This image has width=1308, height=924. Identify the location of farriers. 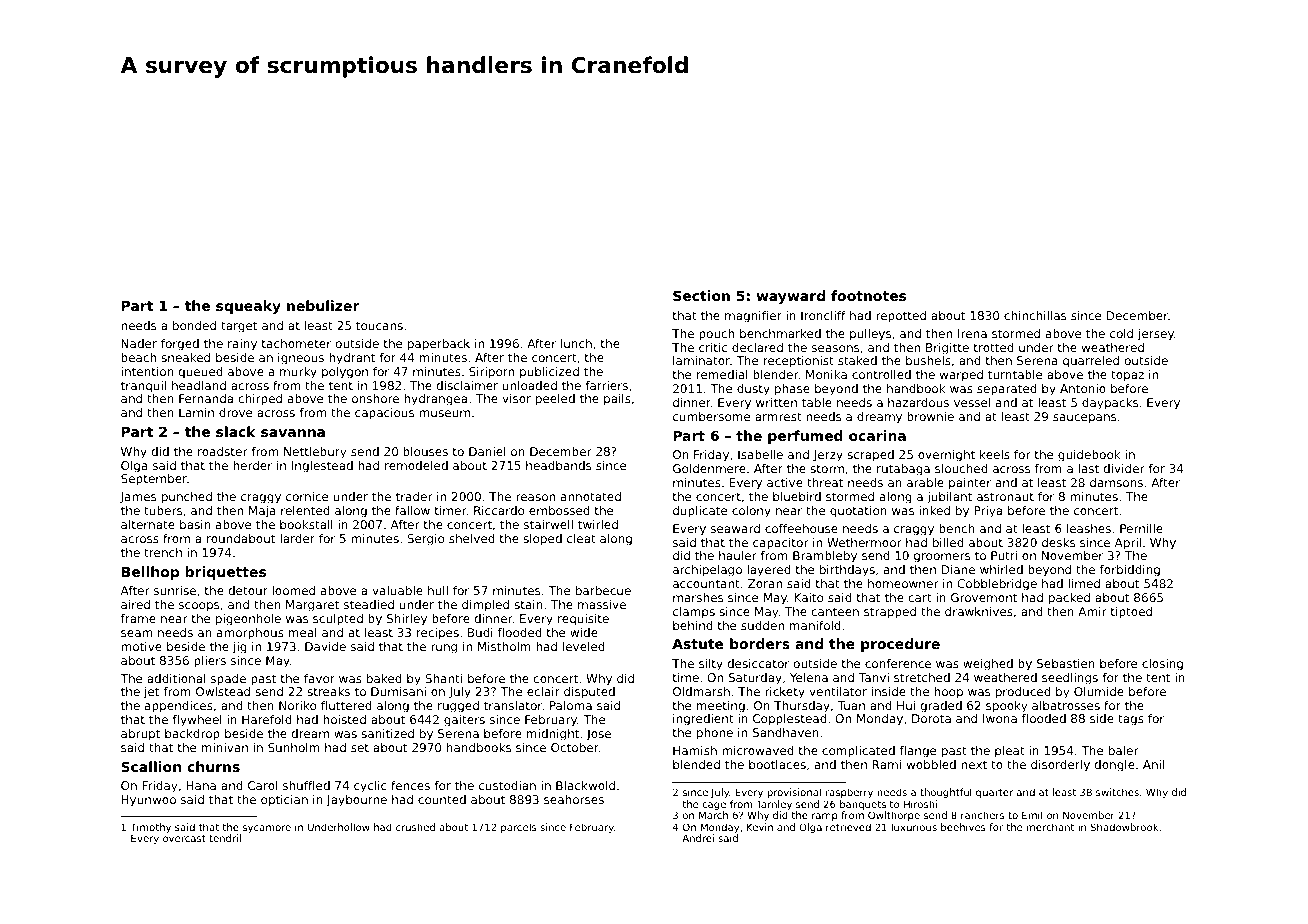
(606, 385).
